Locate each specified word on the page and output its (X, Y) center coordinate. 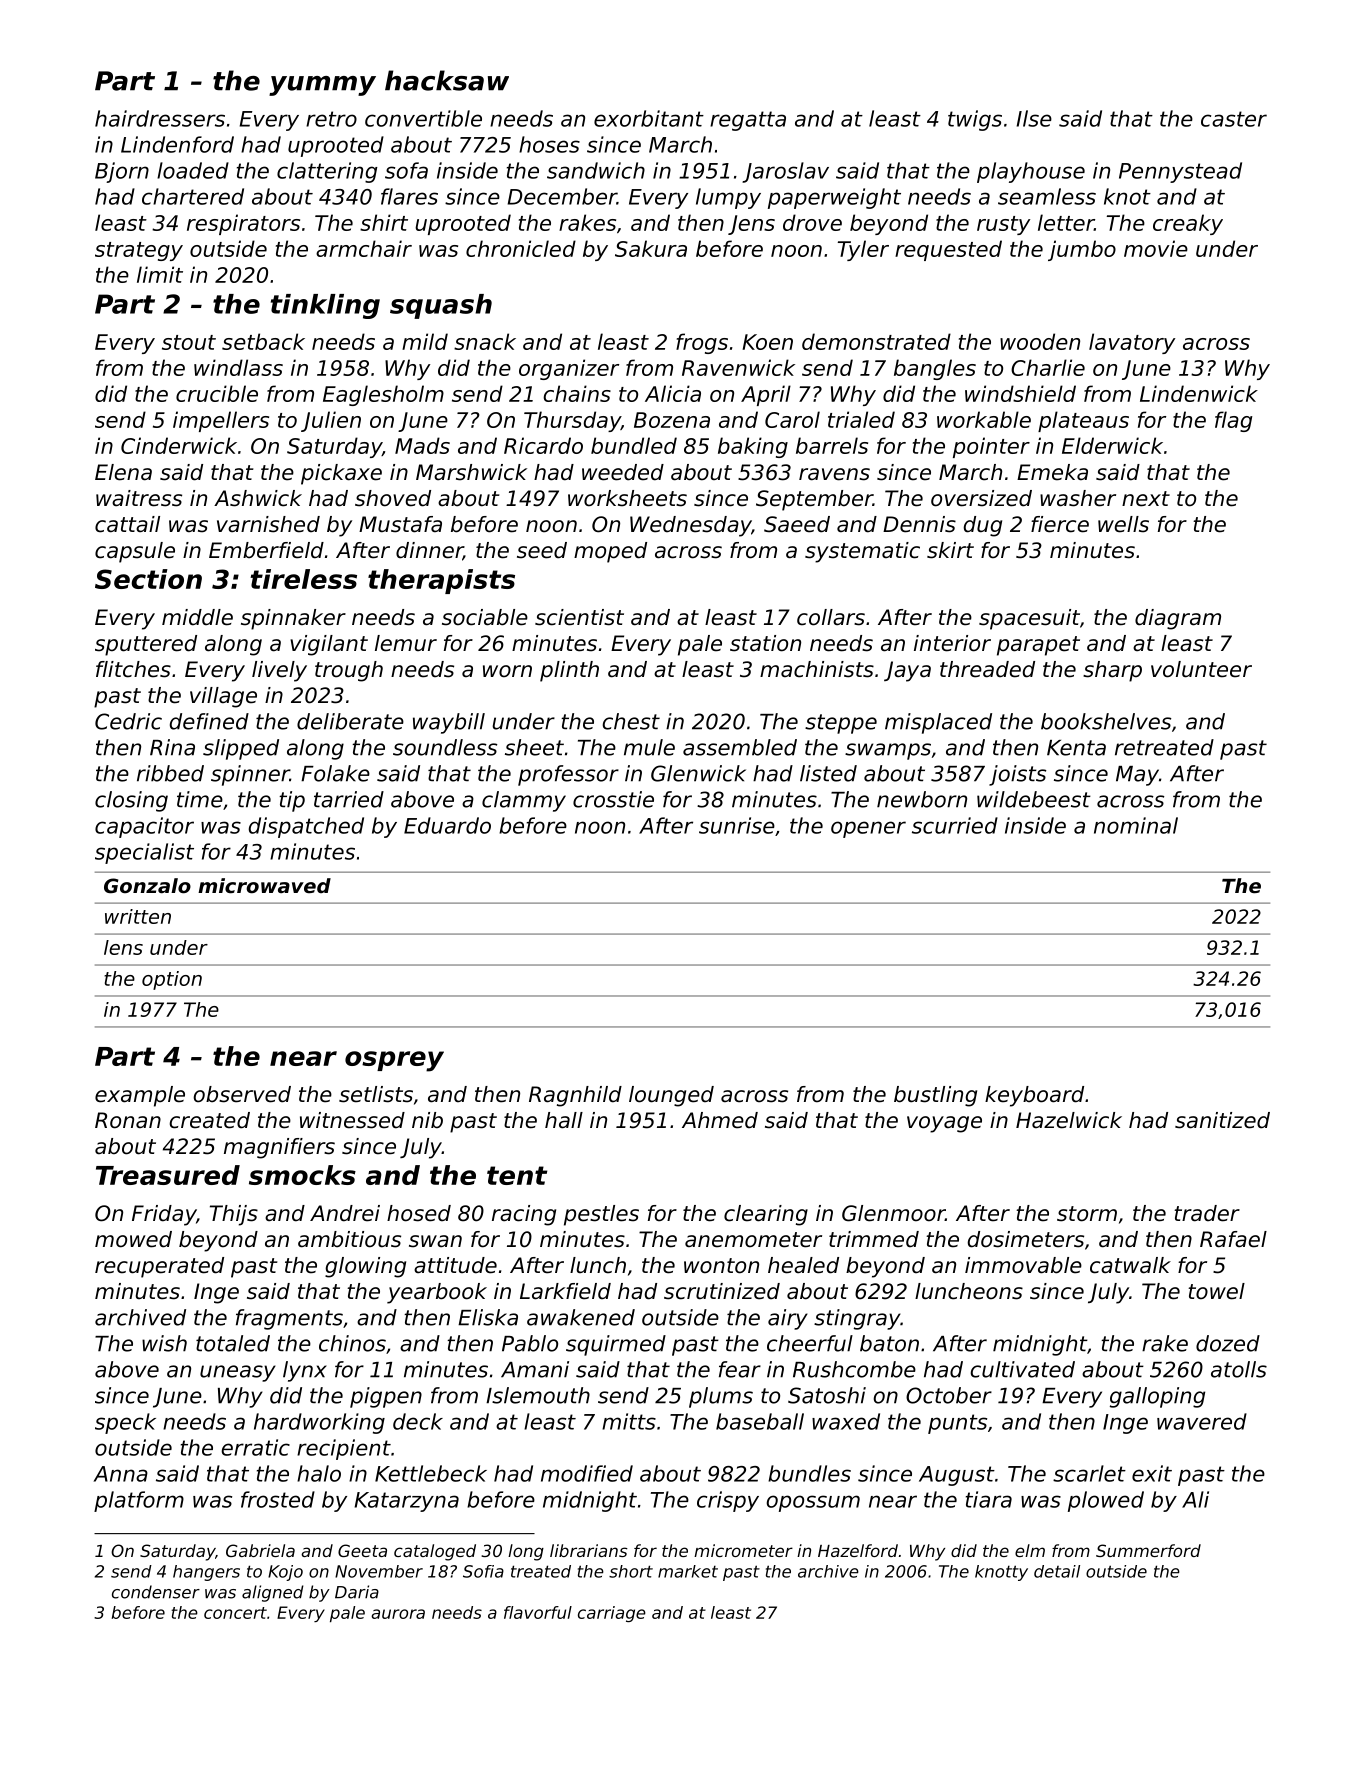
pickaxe (341, 474)
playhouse (1031, 172)
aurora (398, 1614)
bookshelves (1106, 721)
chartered (193, 196)
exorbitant (649, 118)
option (172, 980)
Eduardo (447, 825)
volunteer (1201, 669)
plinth (569, 671)
